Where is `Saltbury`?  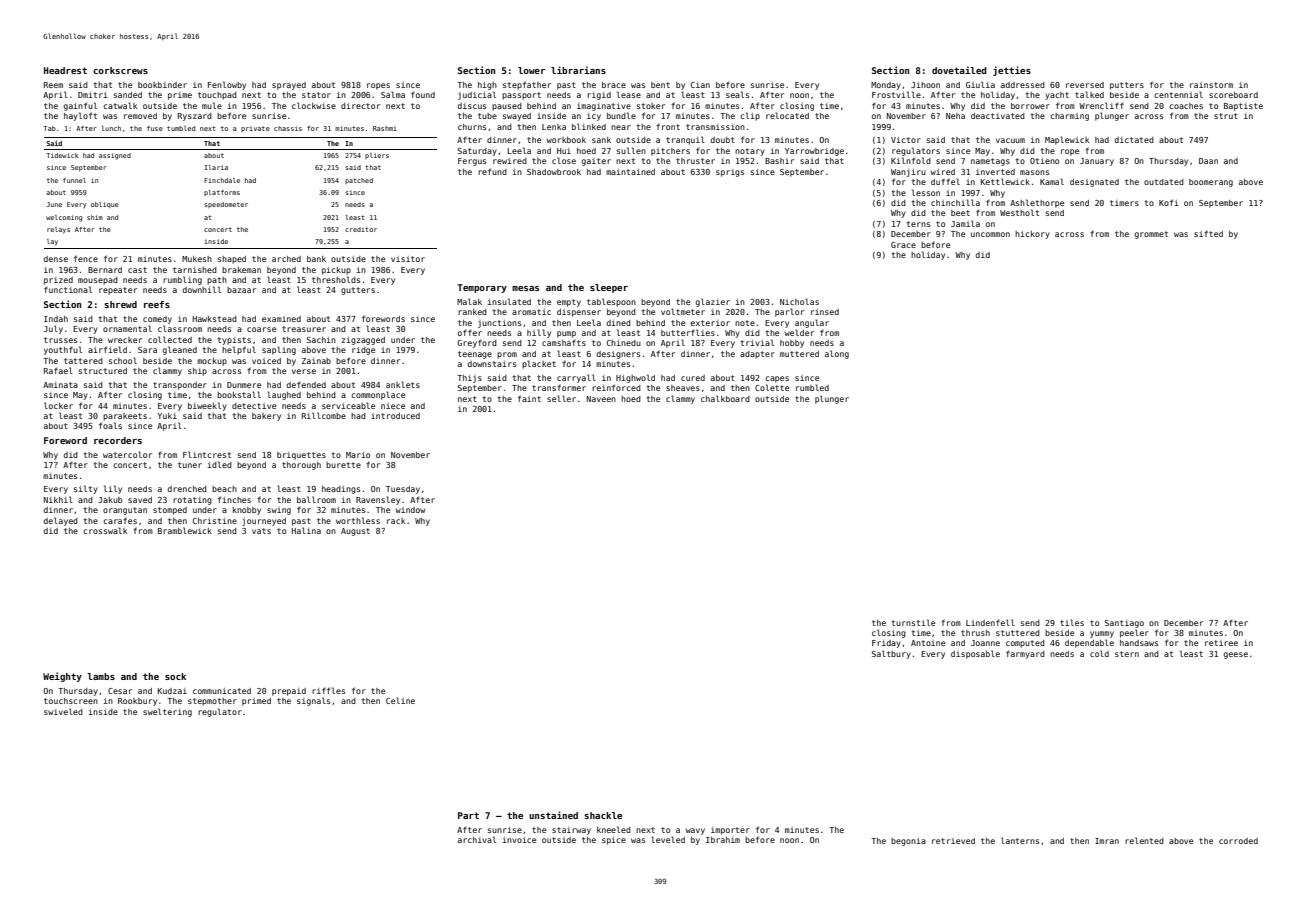
Saltbury is located at coordinates (891, 654).
